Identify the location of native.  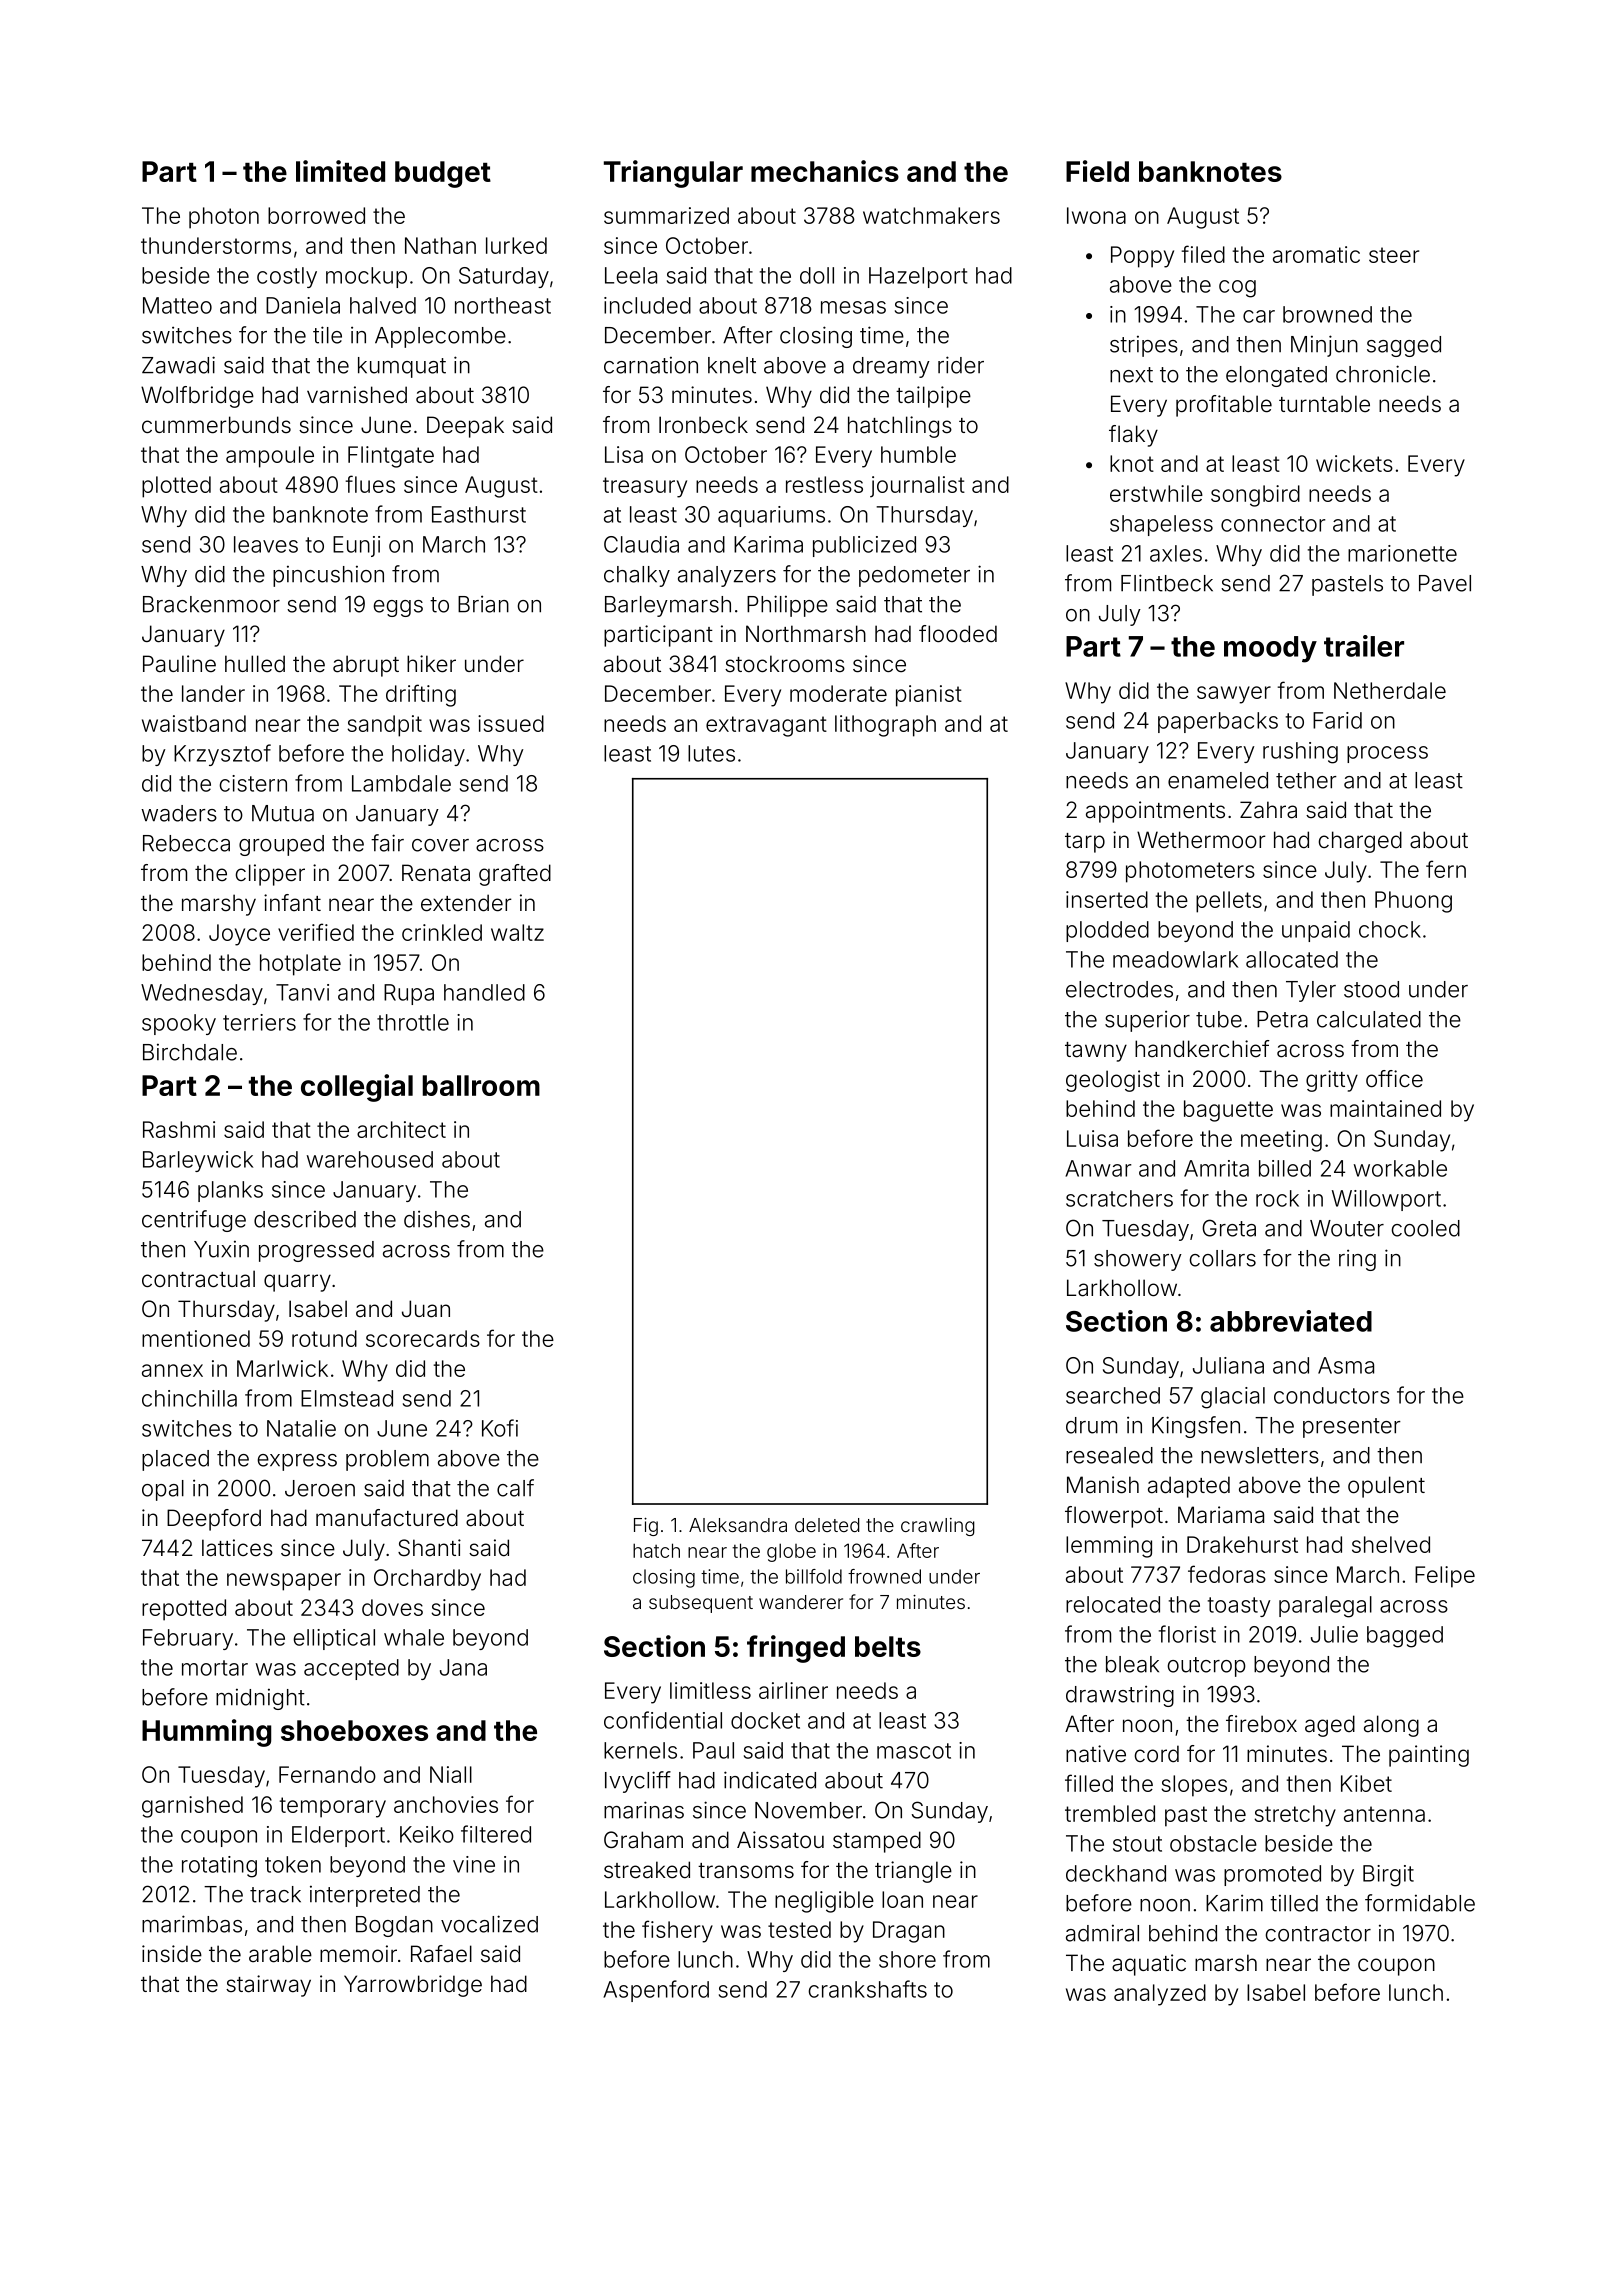
(1096, 1754).
